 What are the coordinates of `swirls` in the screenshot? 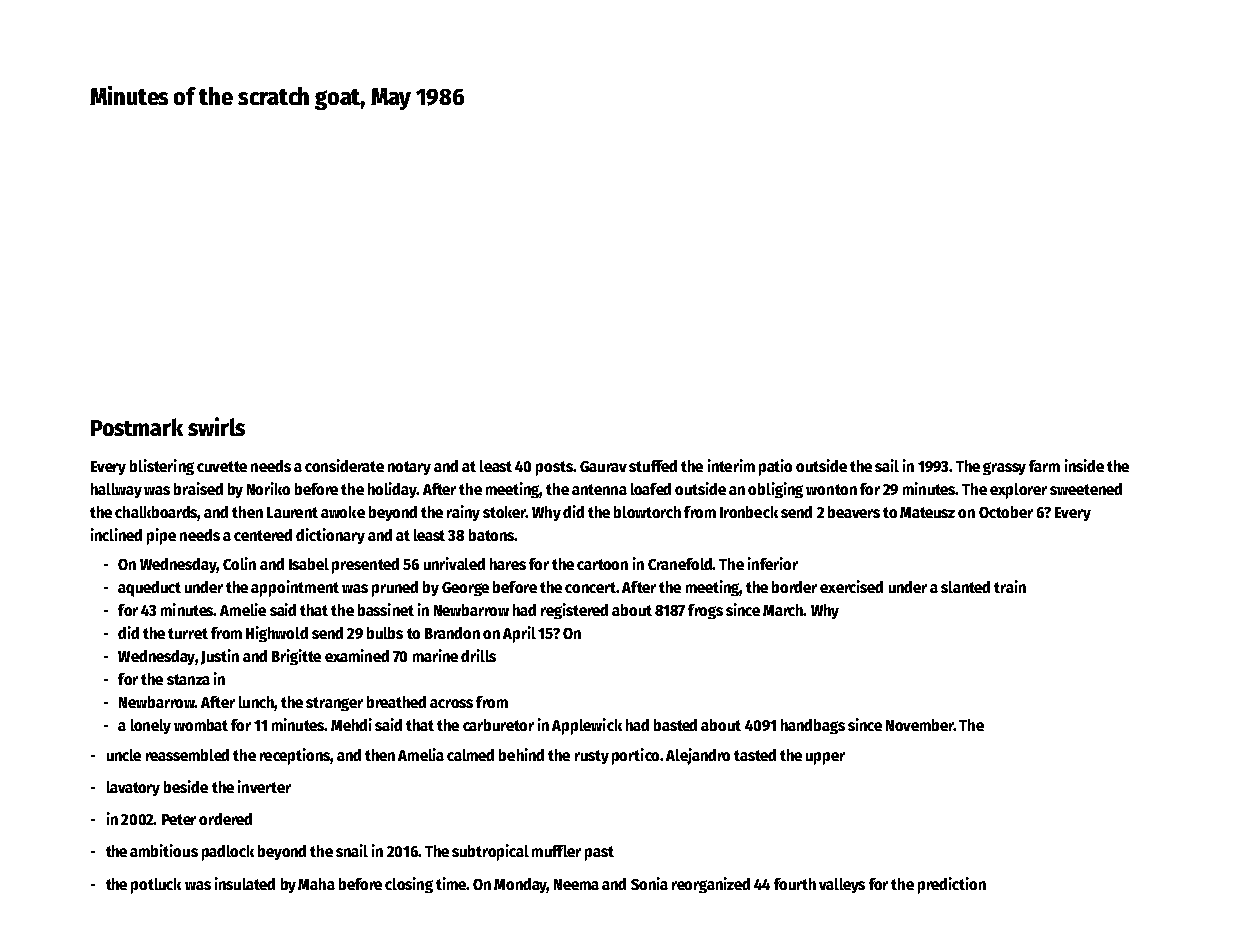 It's located at (216, 426).
